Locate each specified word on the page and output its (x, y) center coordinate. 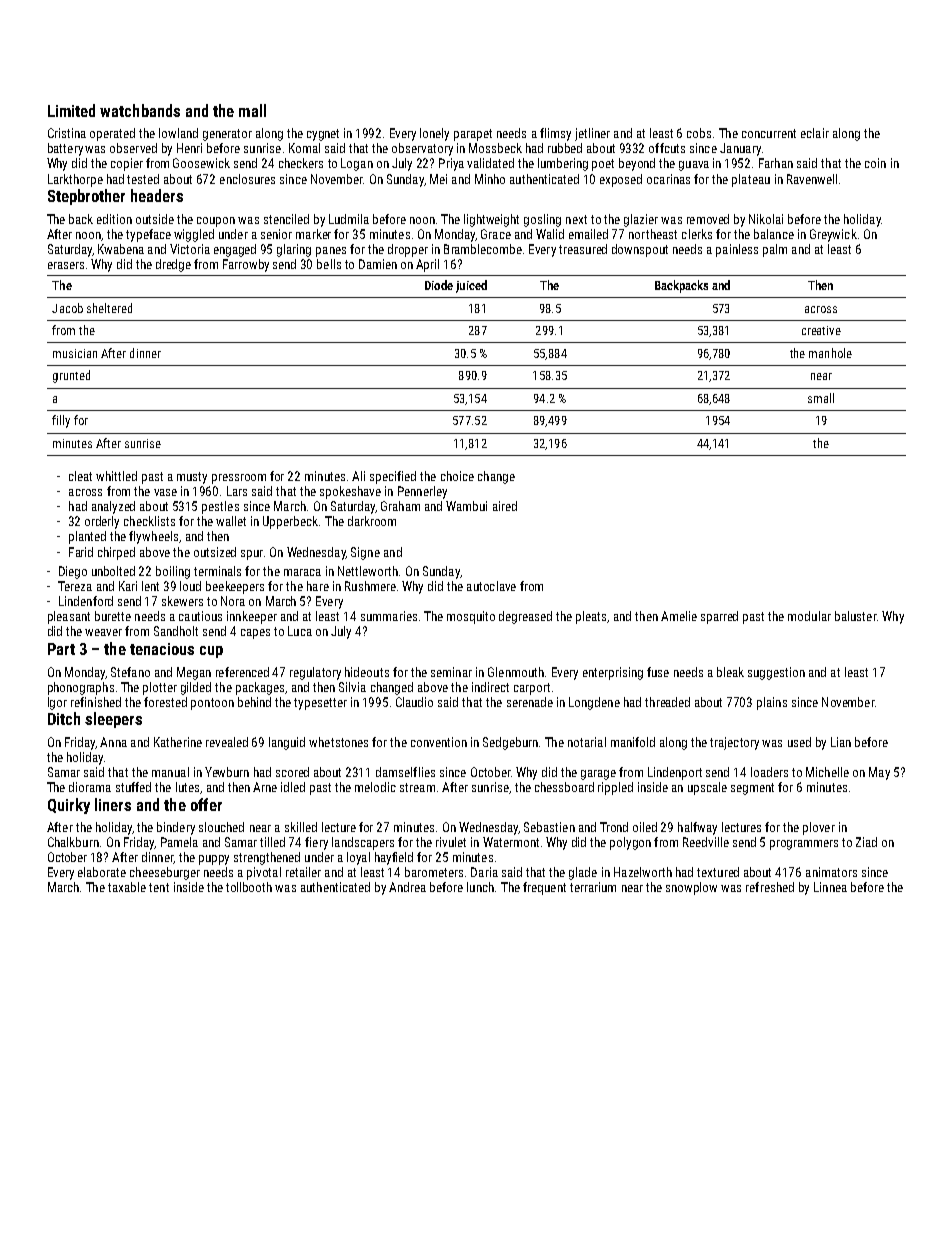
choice (457, 476)
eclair (815, 133)
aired (505, 506)
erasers (66, 265)
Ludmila (349, 219)
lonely (434, 134)
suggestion (776, 673)
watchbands (140, 110)
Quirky (69, 806)
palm (775, 250)
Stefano (130, 672)
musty (192, 478)
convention (439, 742)
